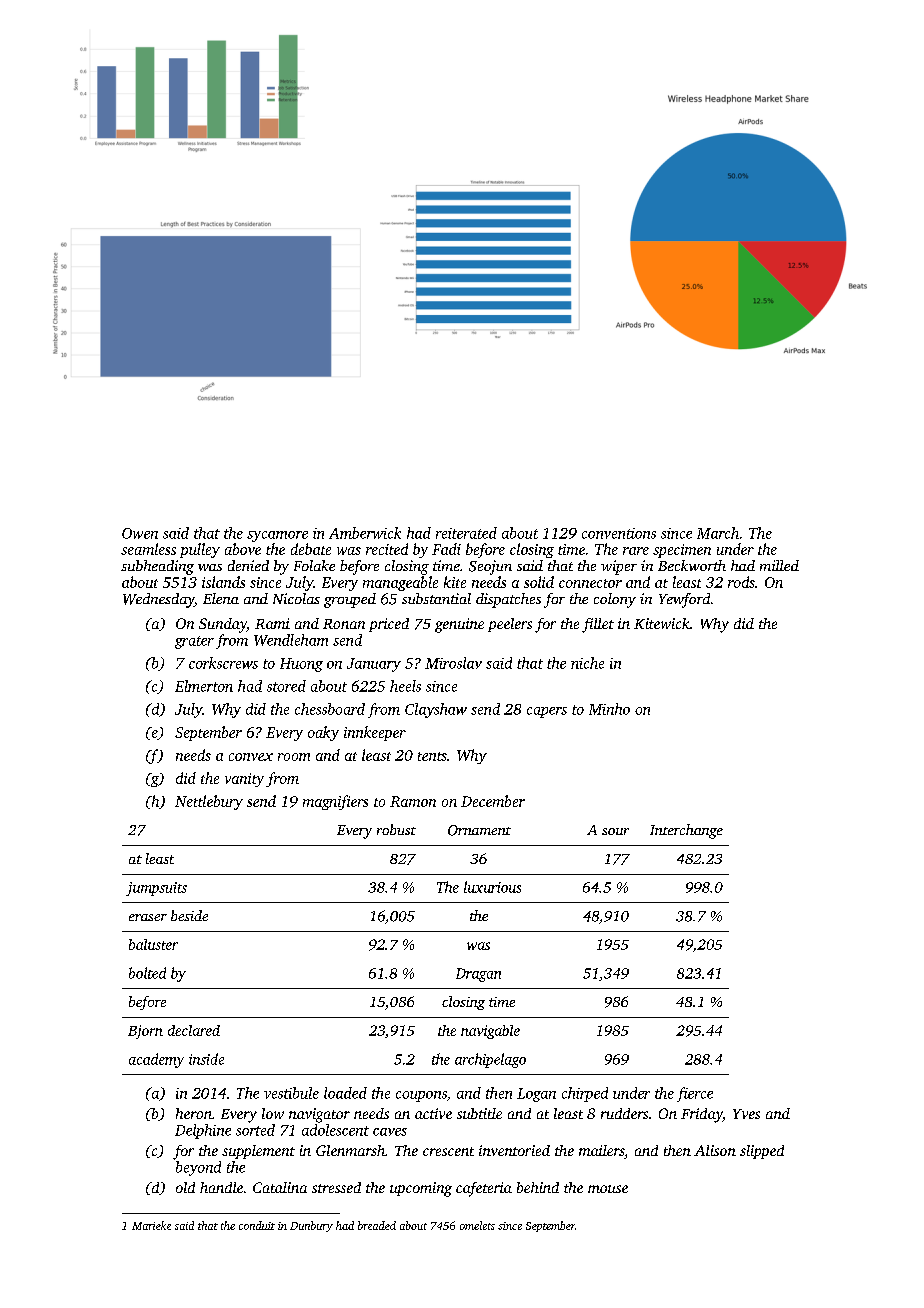  What do you see at coordinates (686, 831) in the page?
I see `Interchange` at bounding box center [686, 831].
